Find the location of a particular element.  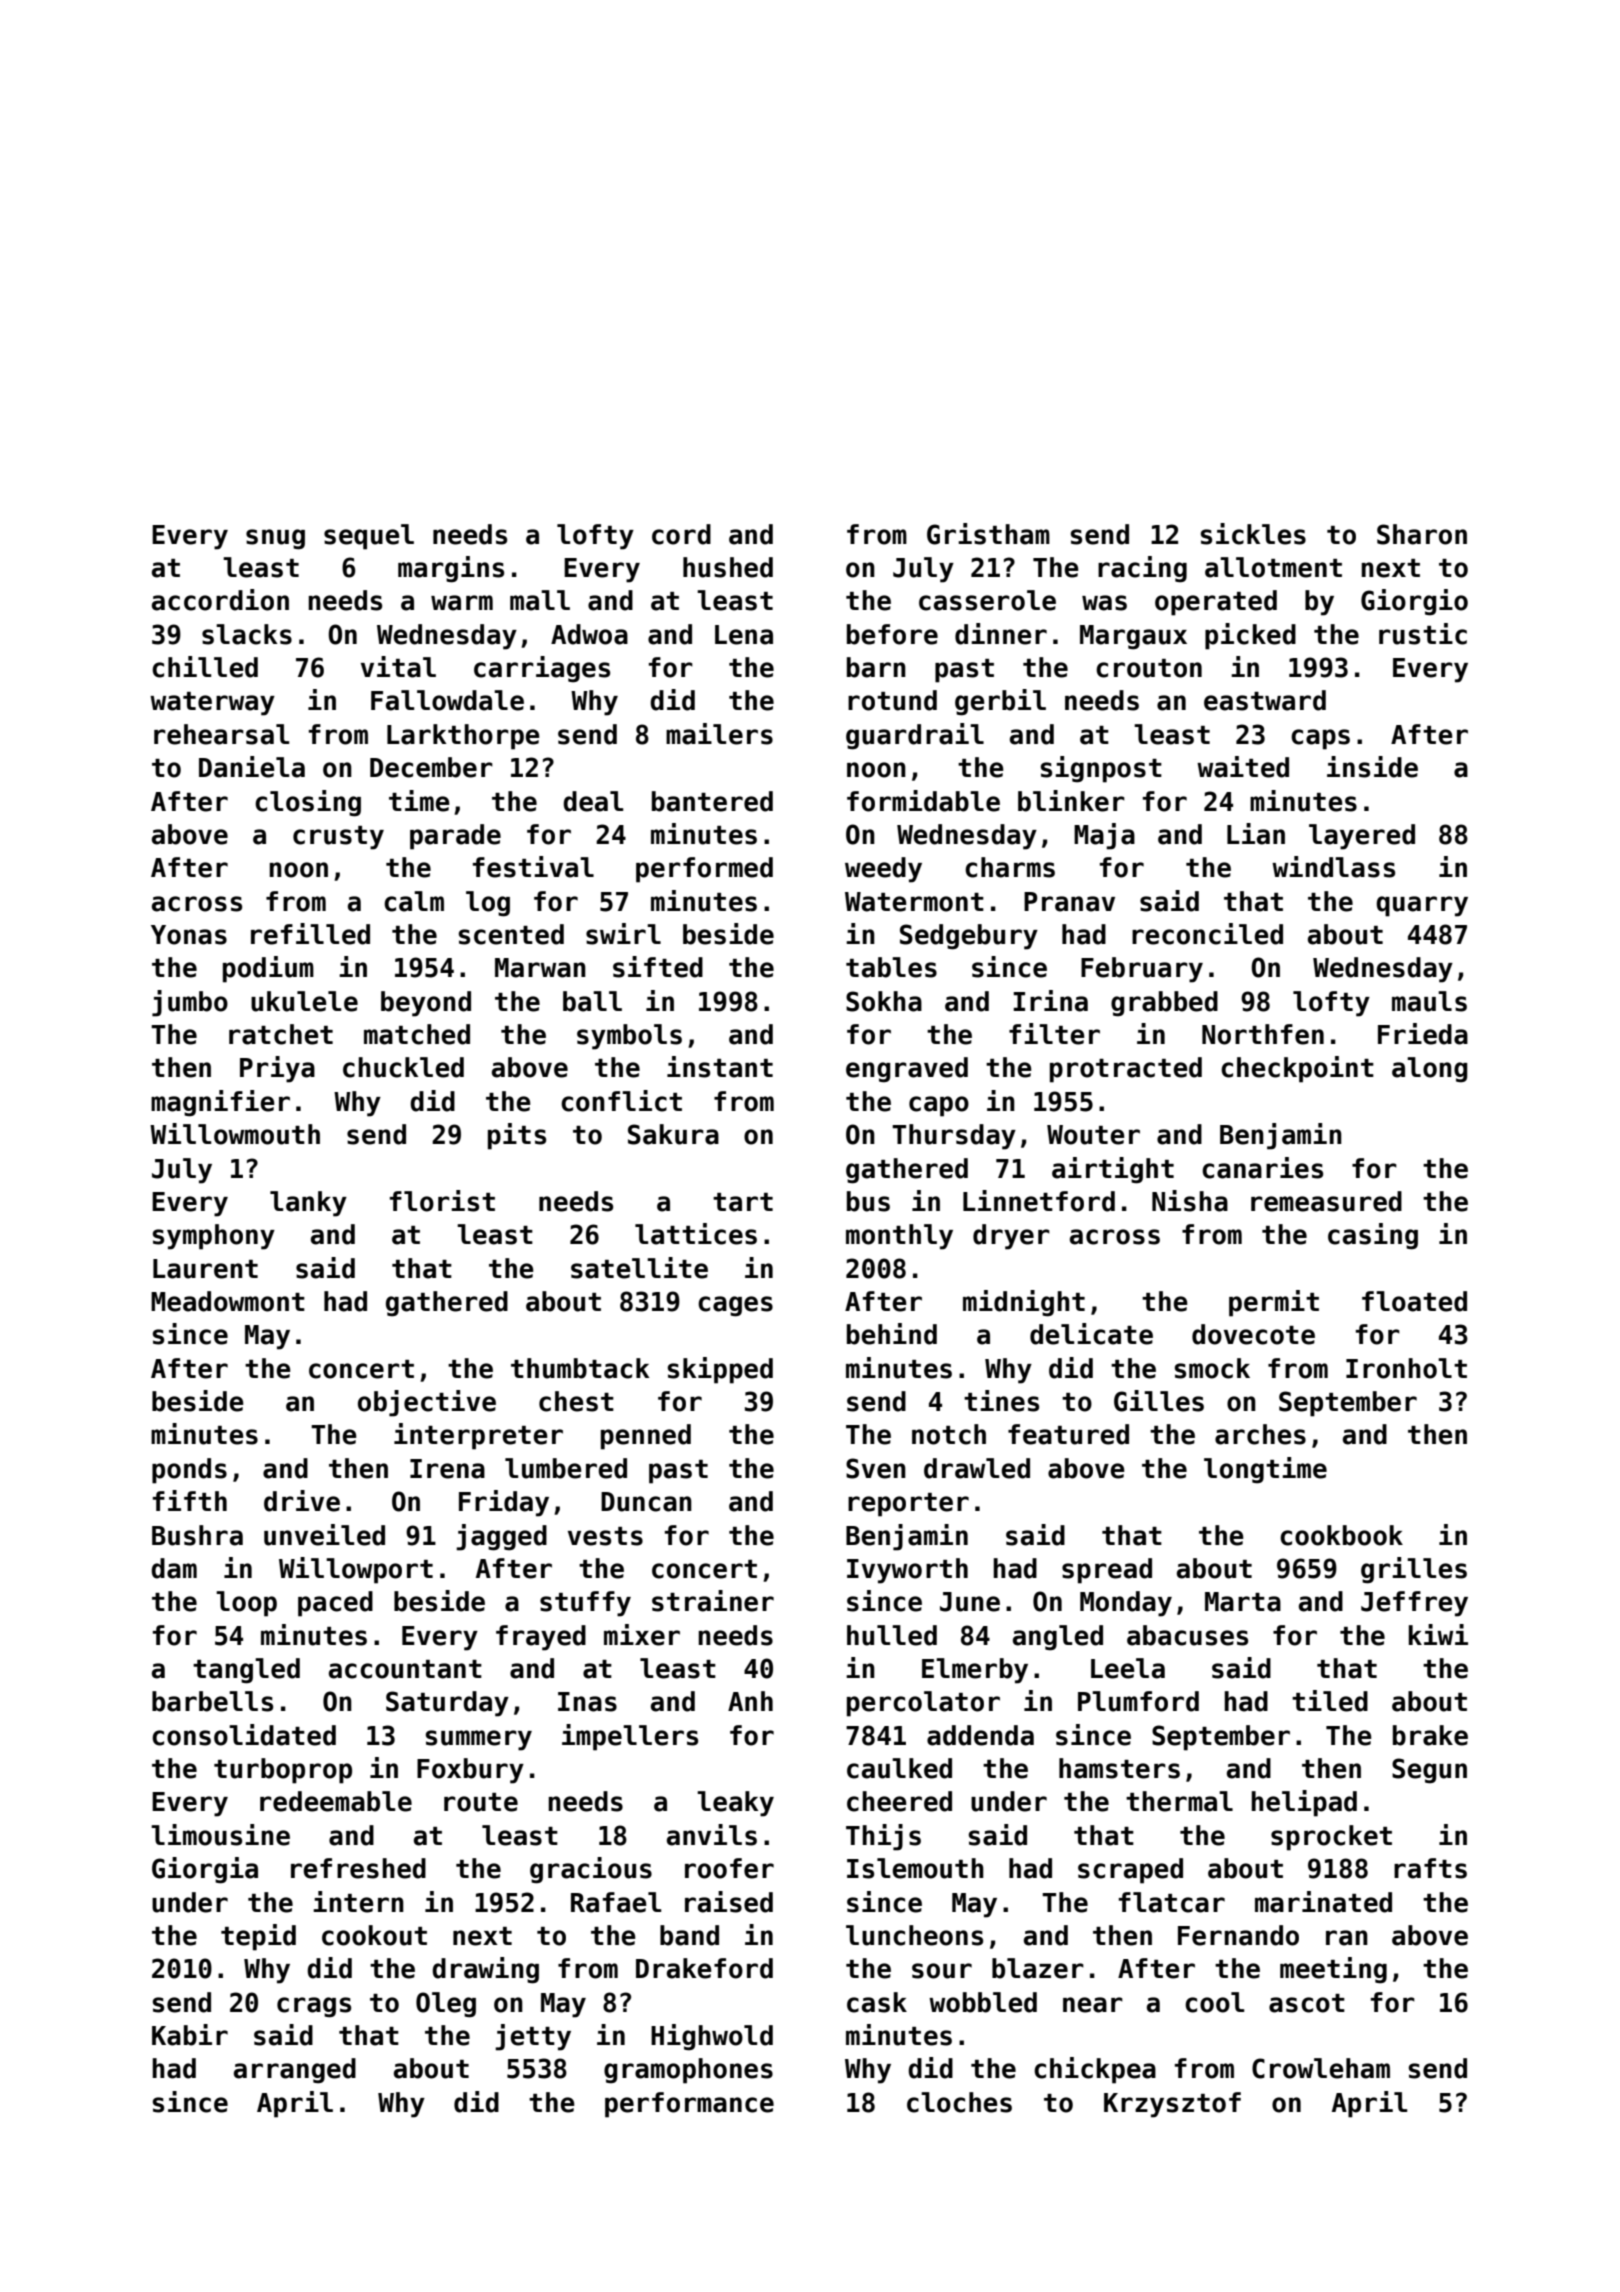

sickles is located at coordinates (1253, 534).
